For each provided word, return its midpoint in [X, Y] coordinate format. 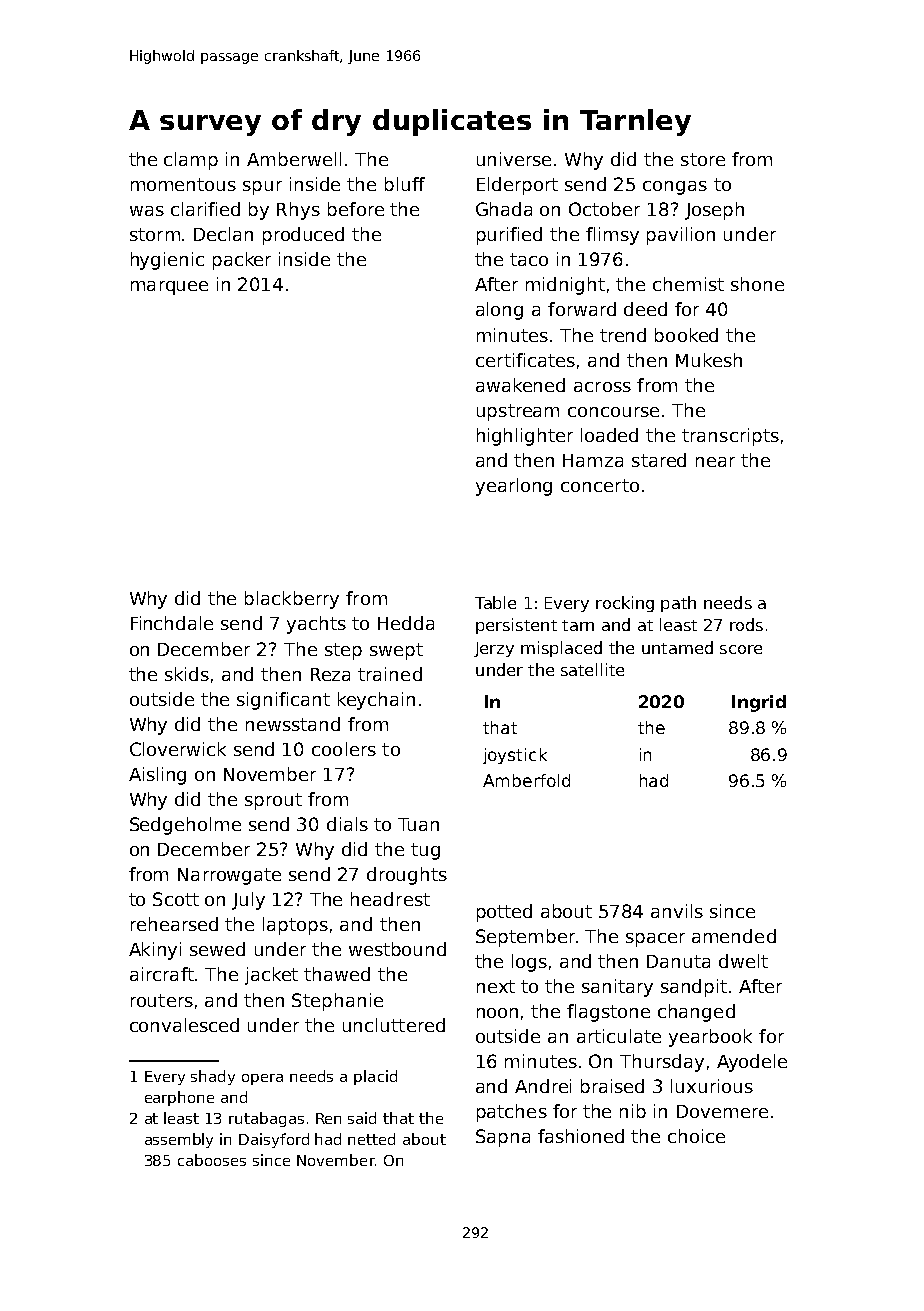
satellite [592, 669]
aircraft [162, 974]
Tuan [418, 824]
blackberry [292, 600]
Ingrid [759, 703]
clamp [191, 161]
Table [495, 602]
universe [514, 159]
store [703, 159]
